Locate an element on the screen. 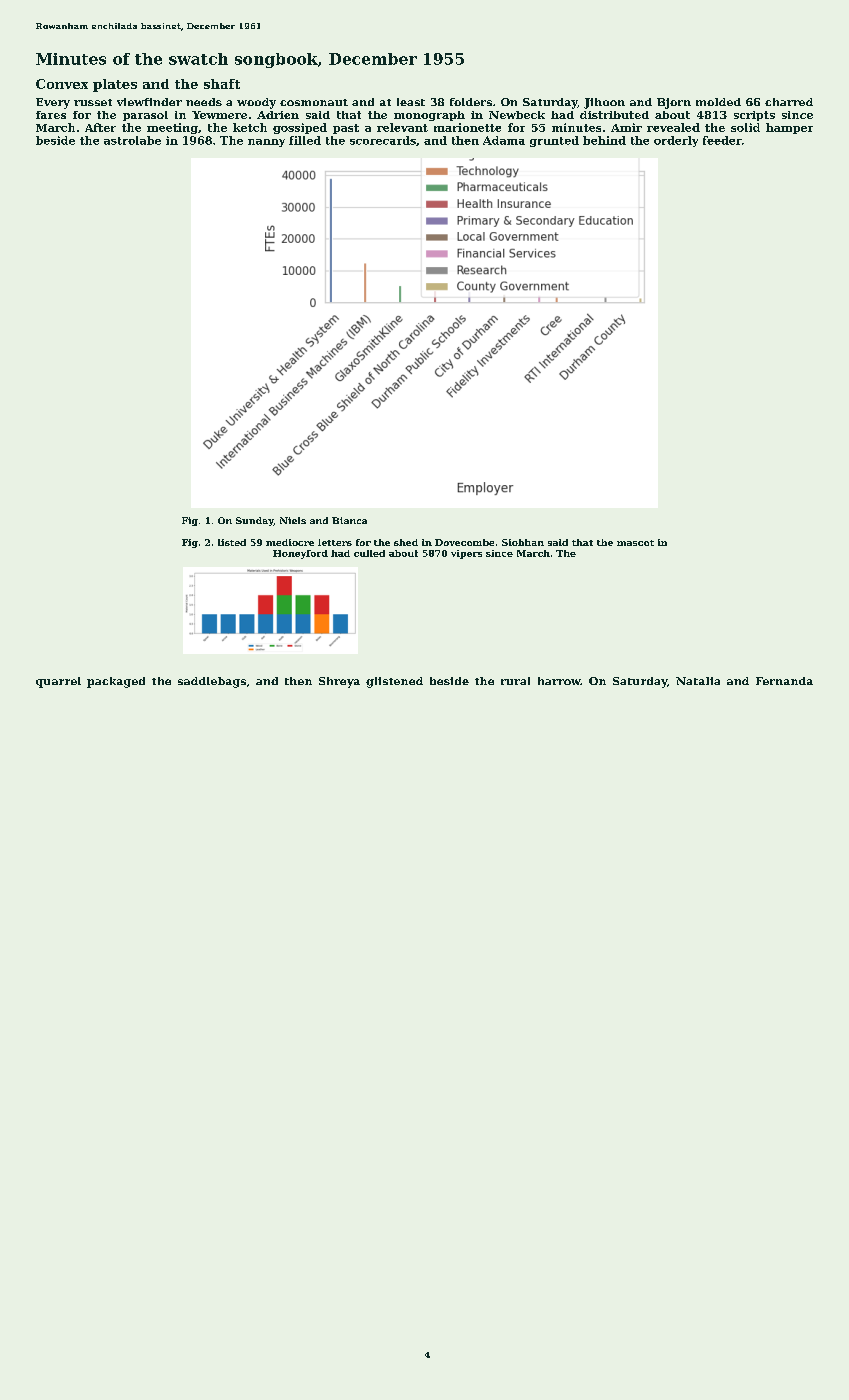 Image resolution: width=849 pixels, height=1400 pixels. feeder is located at coordinates (722, 140).
